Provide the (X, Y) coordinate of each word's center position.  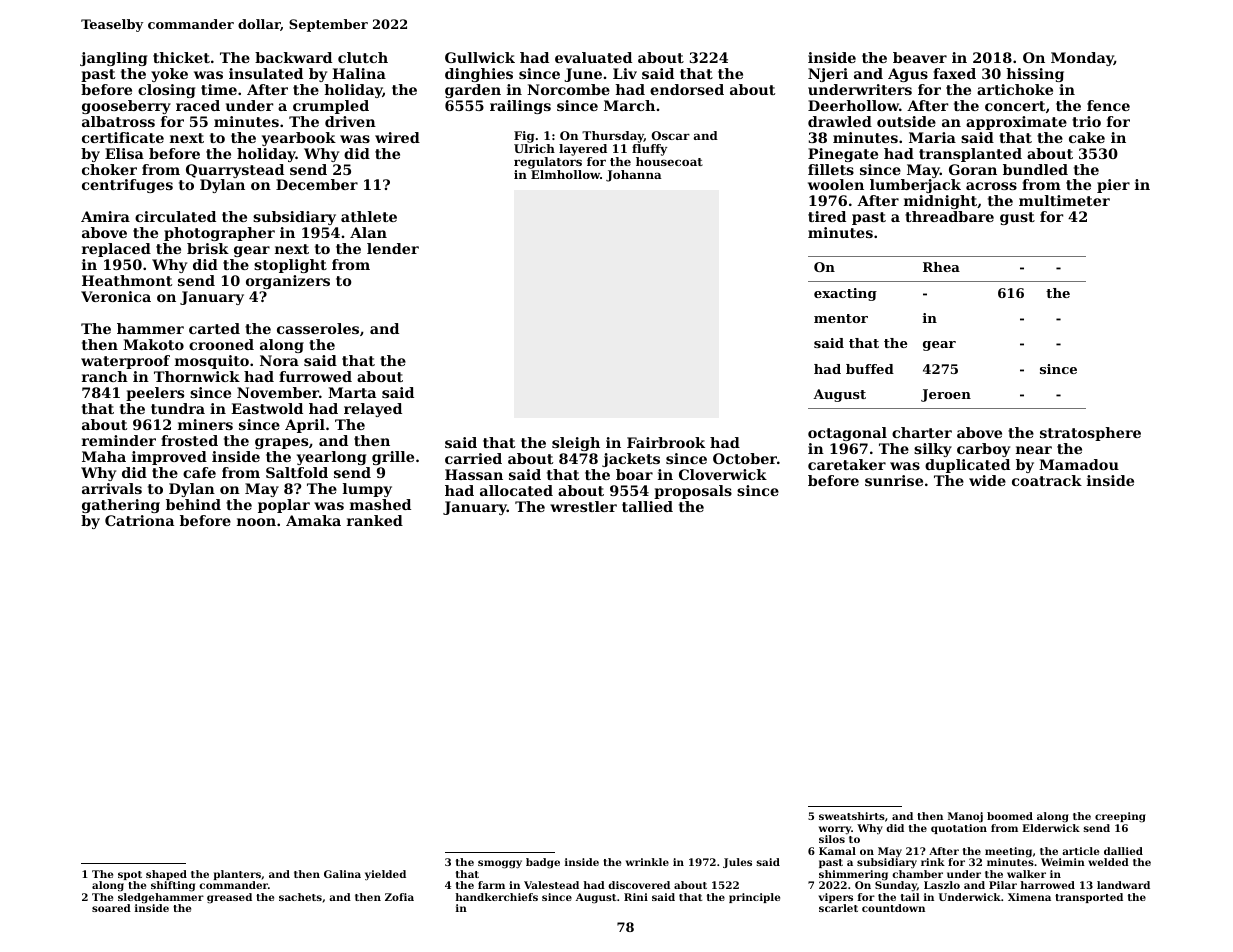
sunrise (894, 480)
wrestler (583, 506)
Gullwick (480, 57)
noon (256, 522)
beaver (920, 57)
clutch (363, 57)
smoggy (500, 864)
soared (111, 908)
